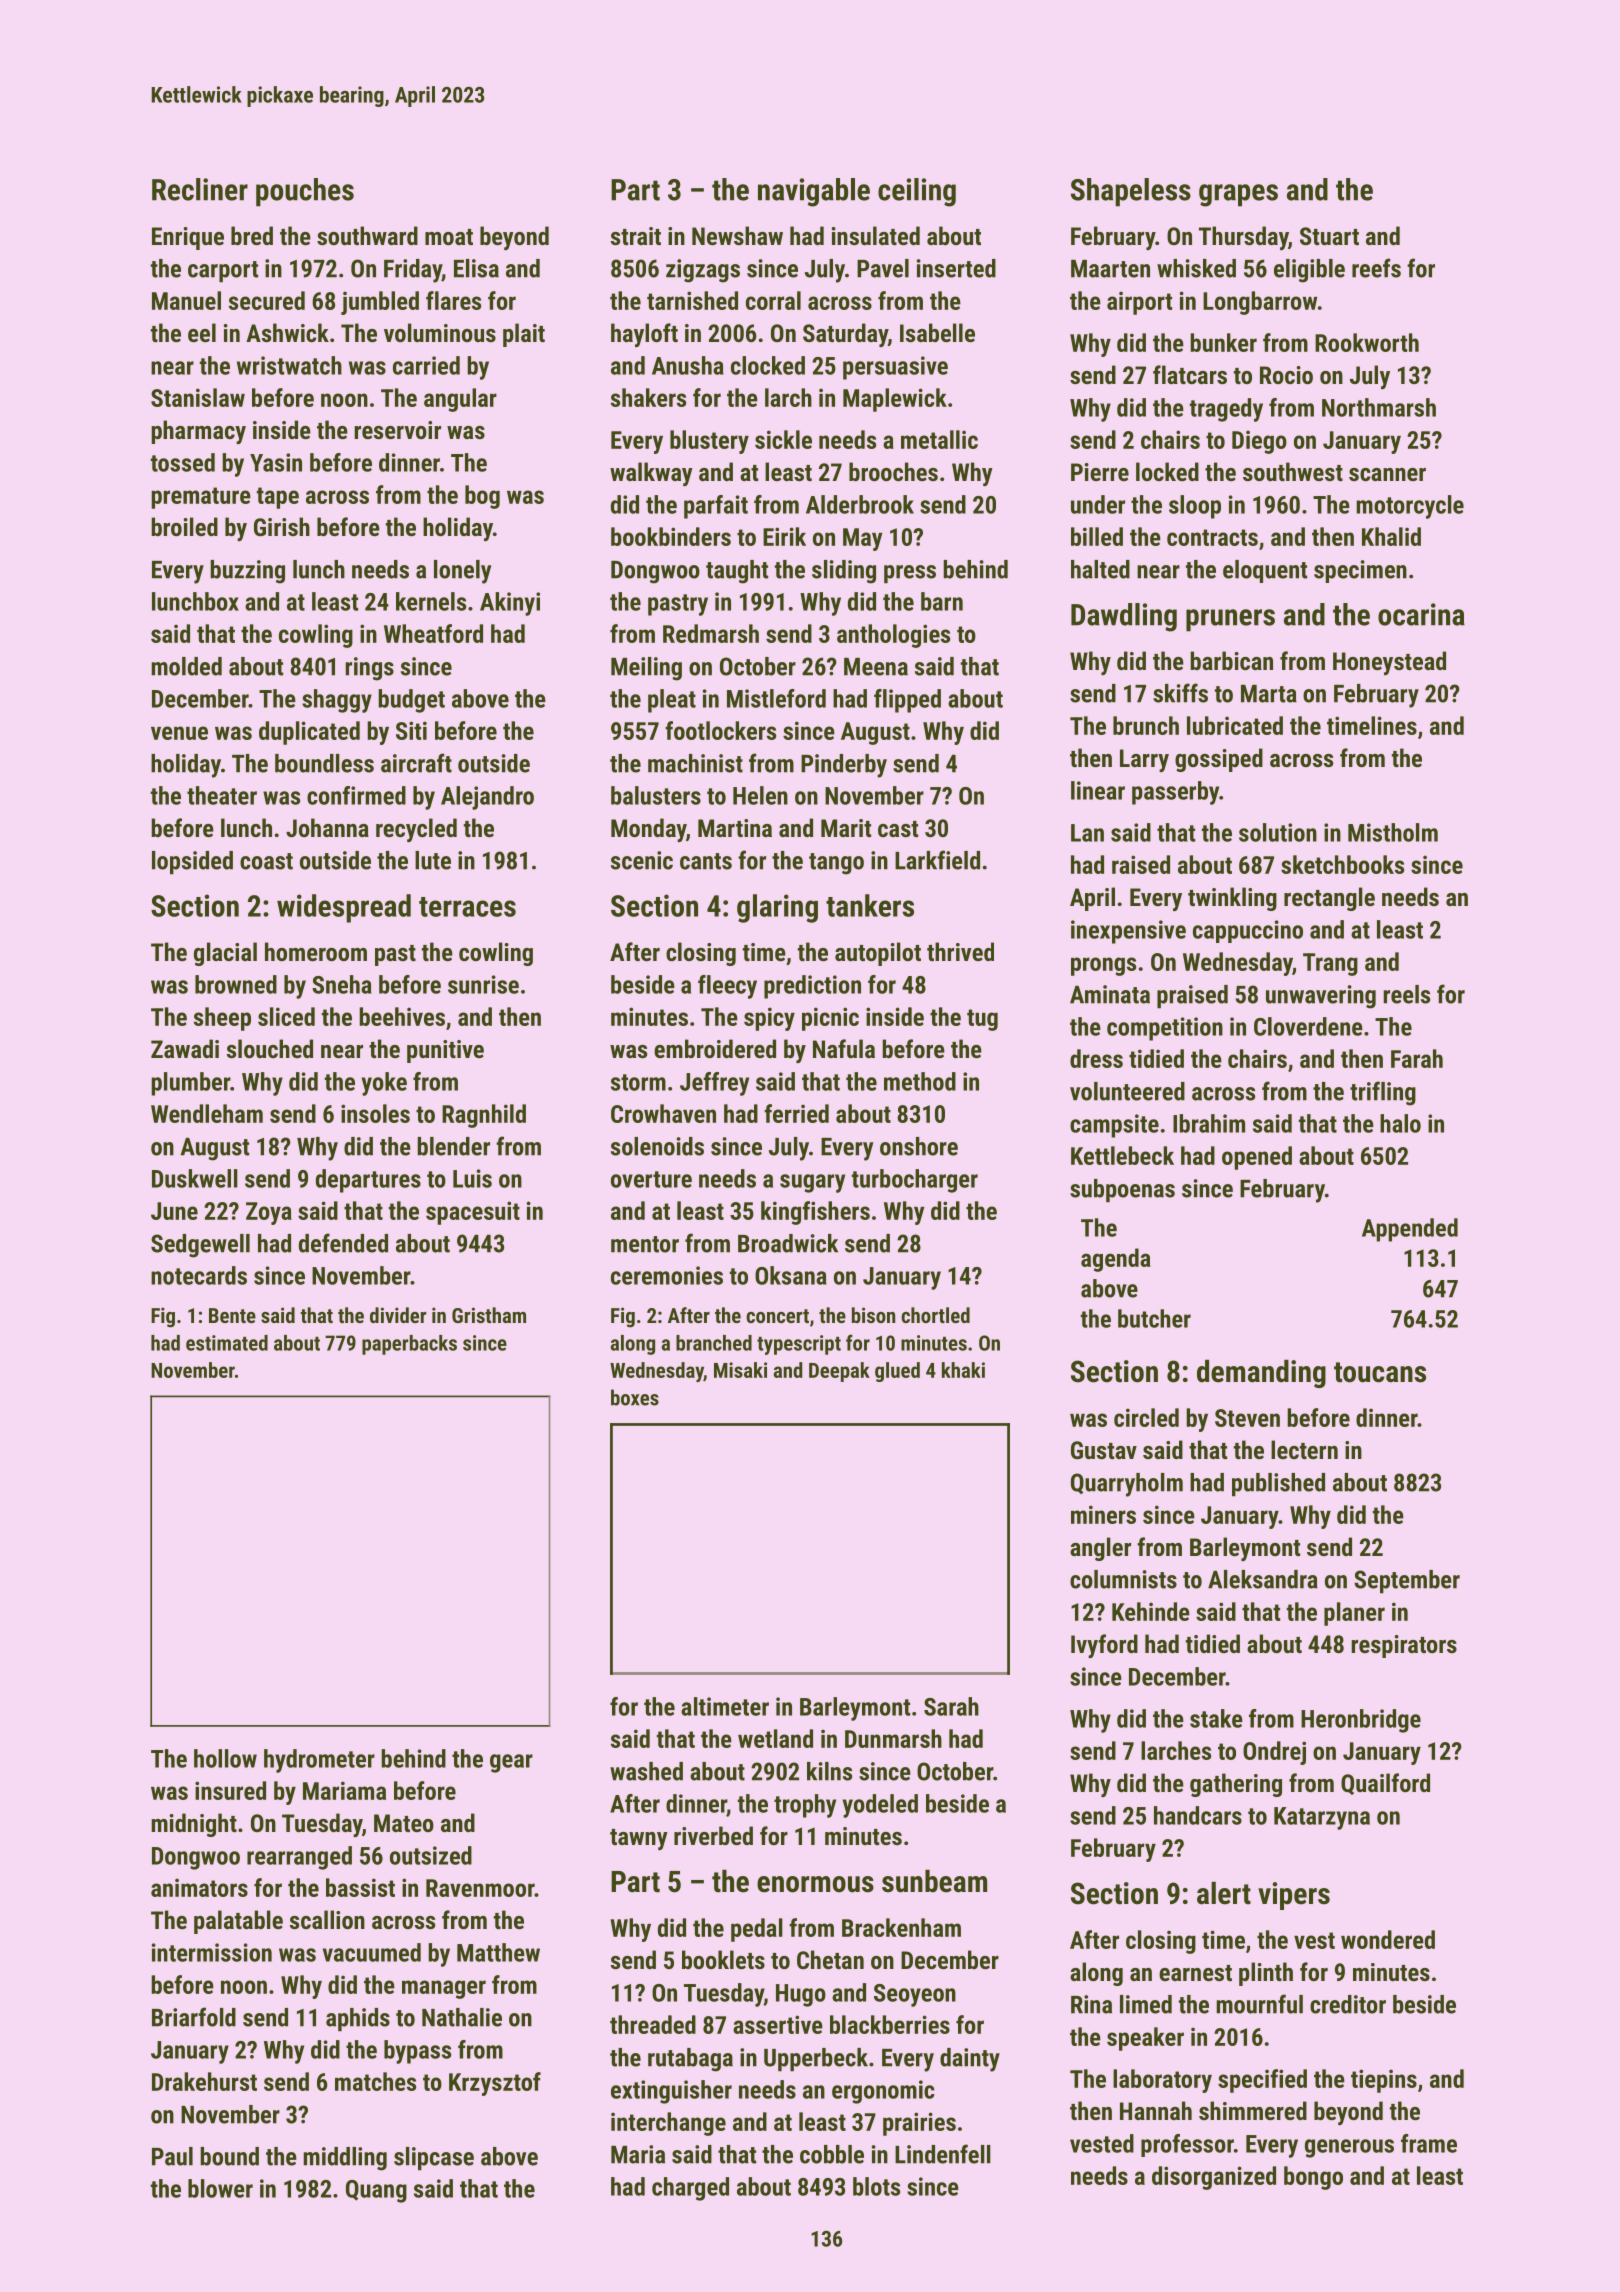  I want to click on footlockers, so click(720, 730).
